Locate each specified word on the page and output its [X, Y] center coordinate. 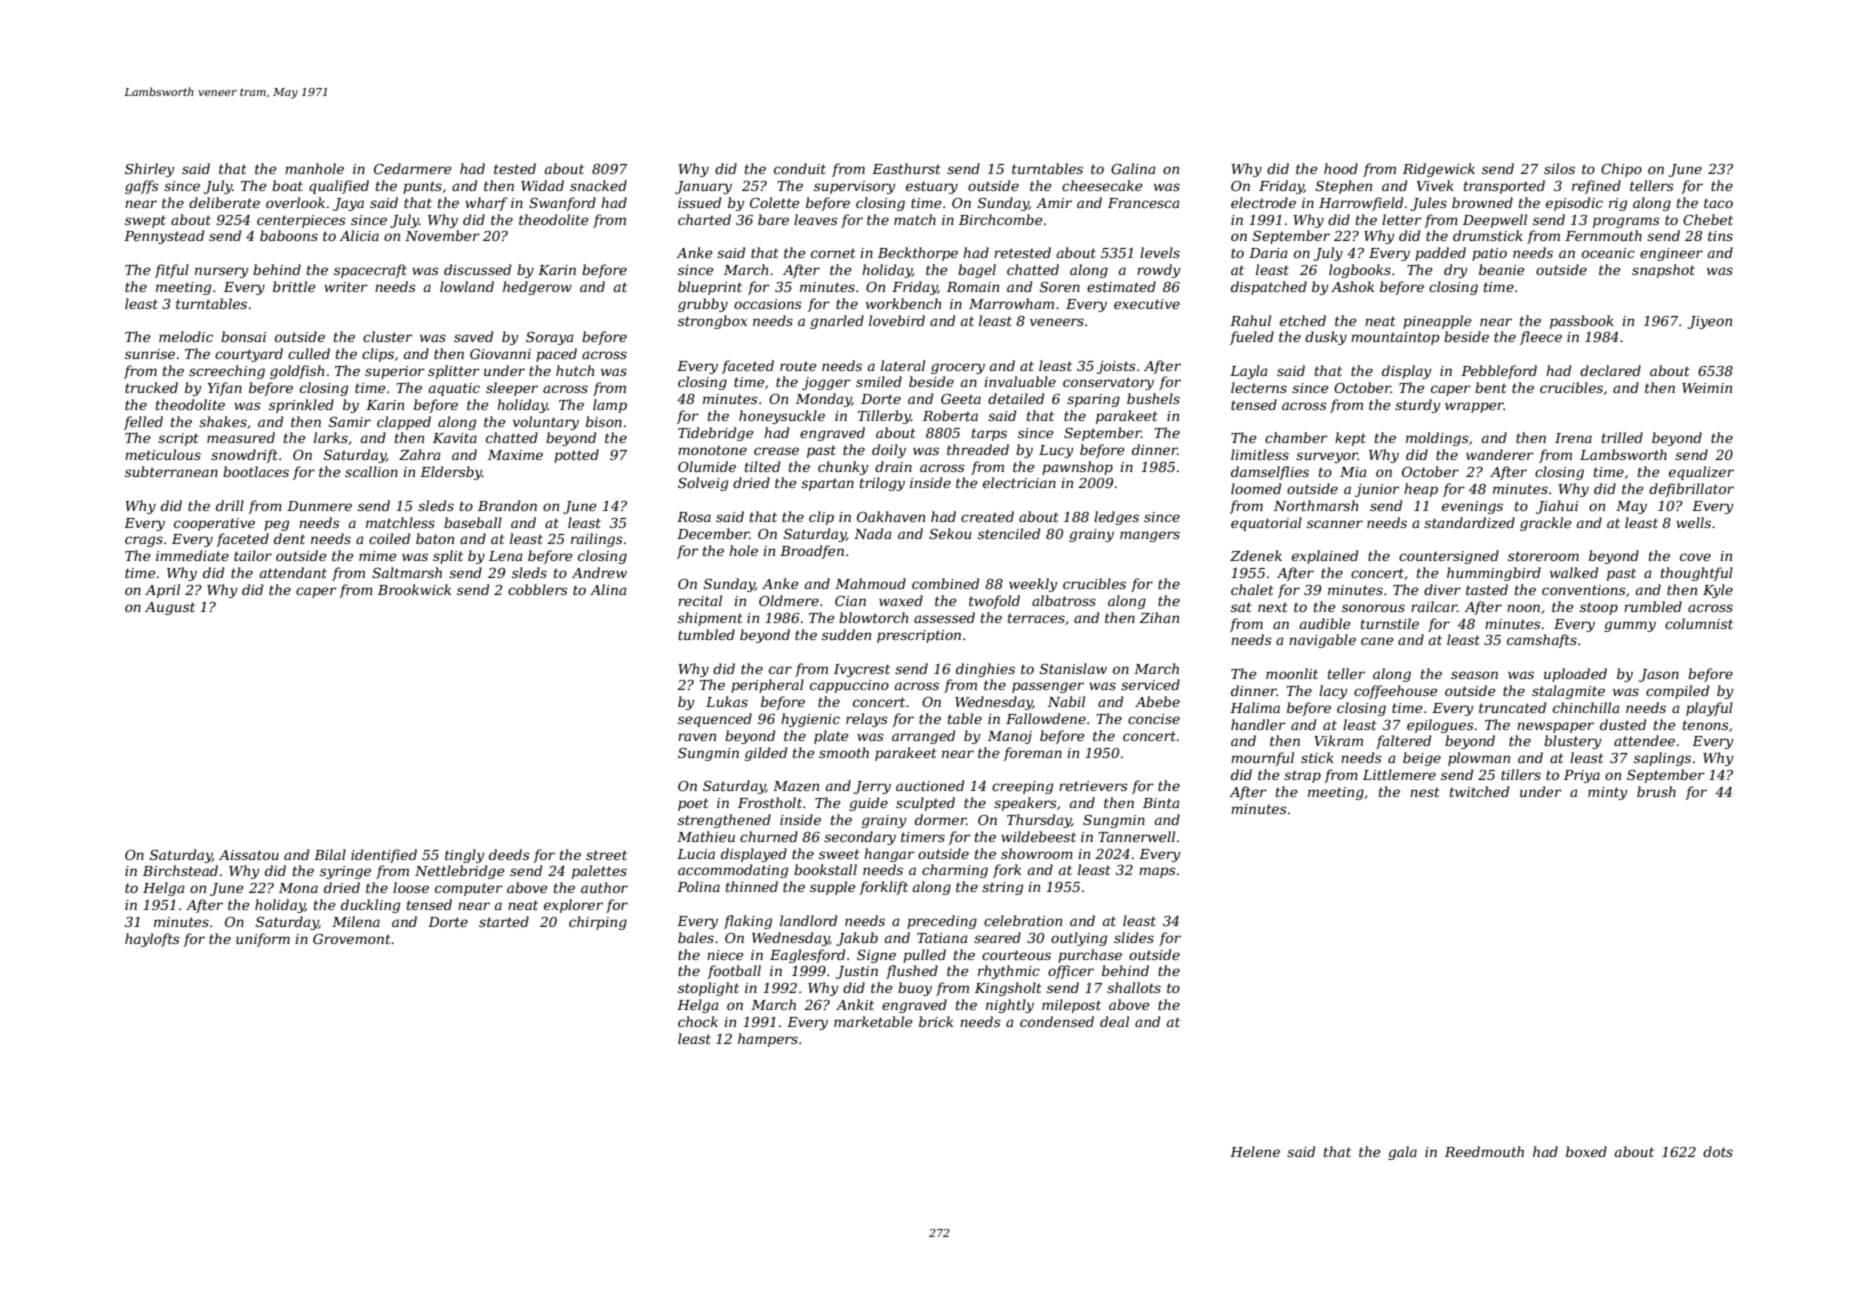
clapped [404, 423]
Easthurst [906, 168]
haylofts [152, 940]
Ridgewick [1439, 170]
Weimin [1707, 388]
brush [1656, 791]
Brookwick [414, 589]
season [1474, 675]
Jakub [857, 939]
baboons [289, 235]
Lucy [1056, 451]
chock [698, 1021]
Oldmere [789, 600]
